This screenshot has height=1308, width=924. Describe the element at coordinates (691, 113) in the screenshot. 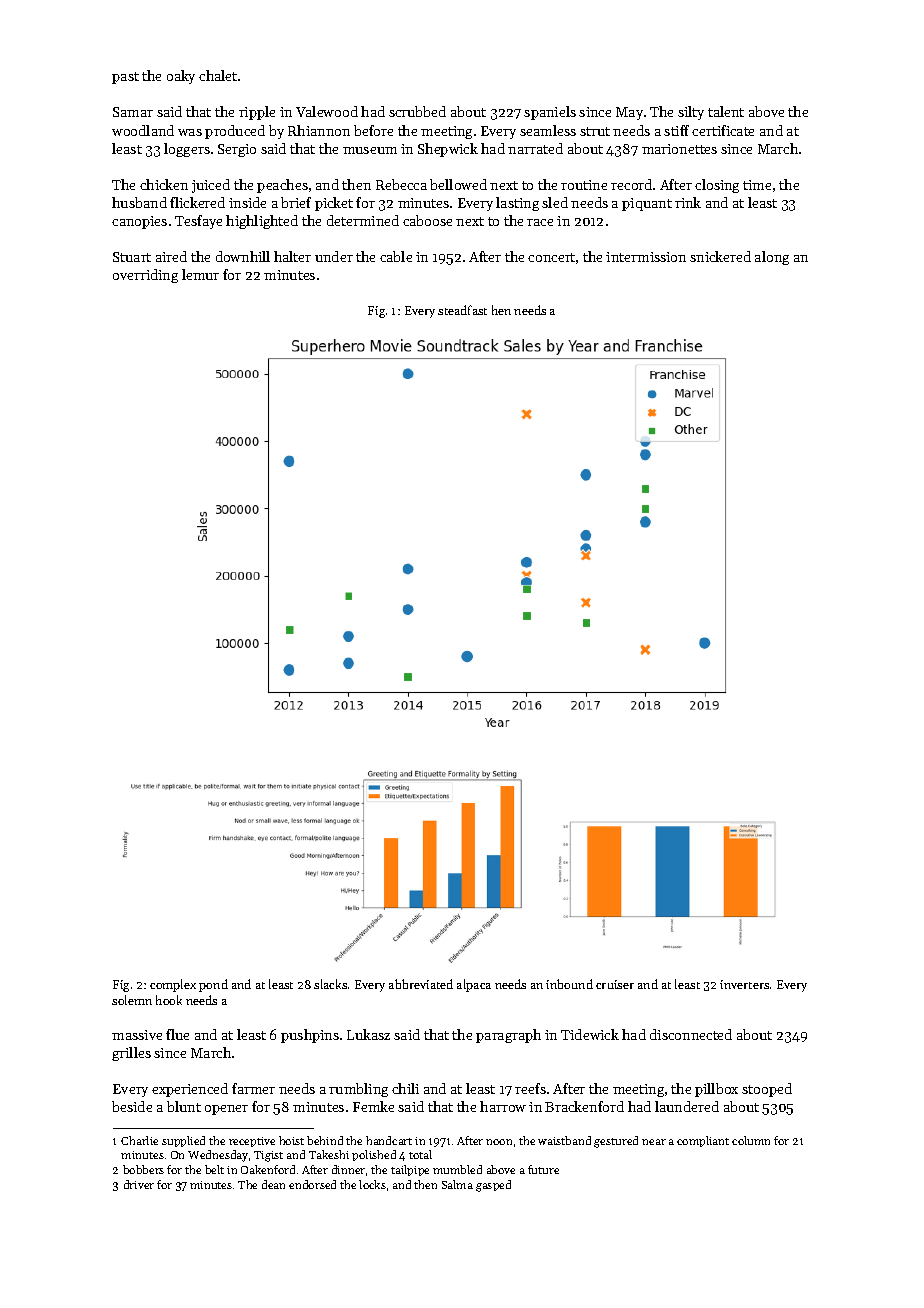

I see `silty` at that location.
